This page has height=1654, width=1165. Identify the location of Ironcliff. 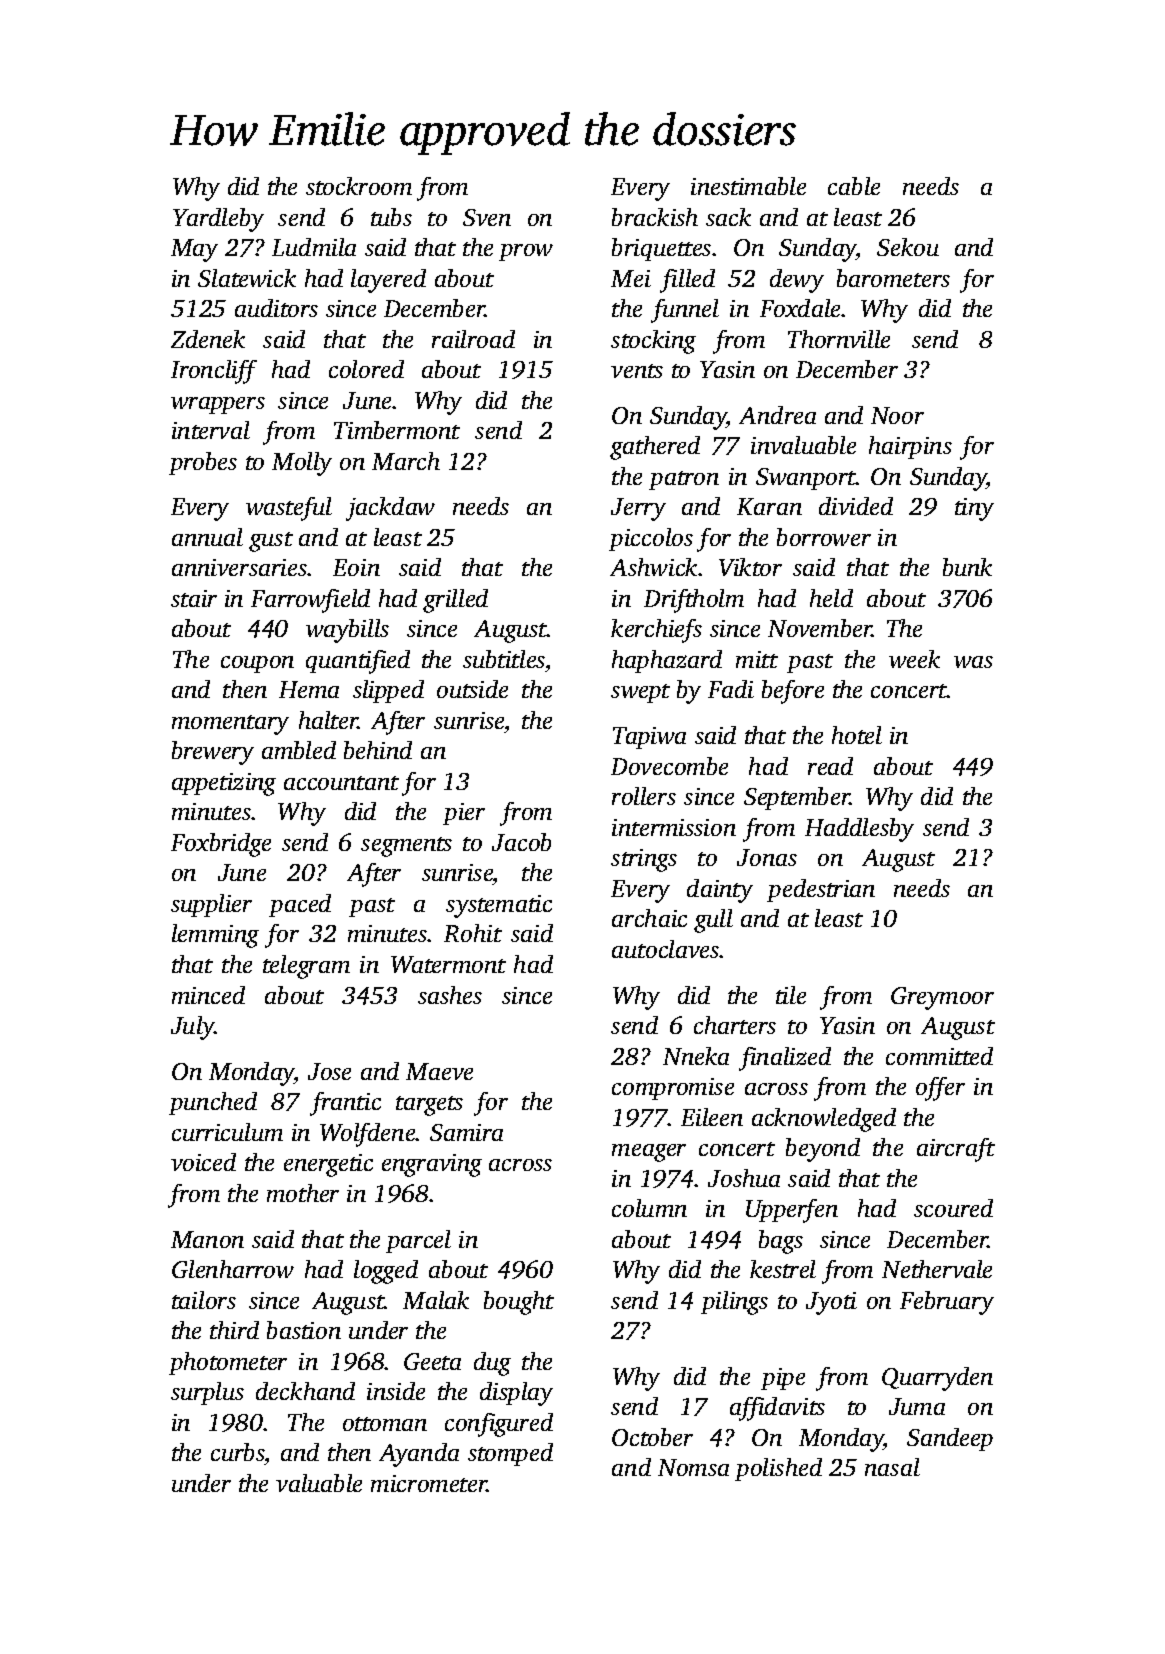
(214, 372).
